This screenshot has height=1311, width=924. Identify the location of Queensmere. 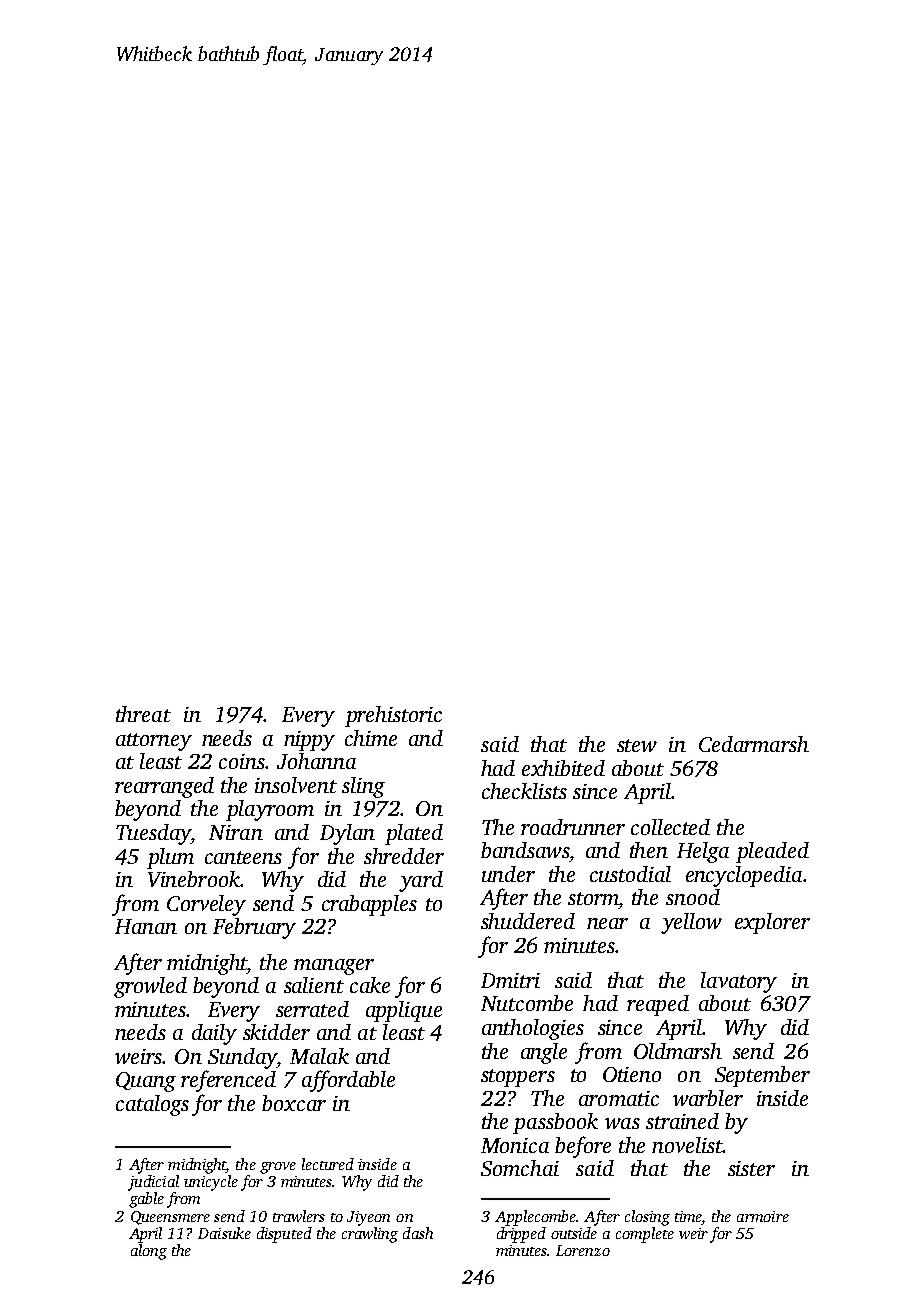
(170, 1218).
